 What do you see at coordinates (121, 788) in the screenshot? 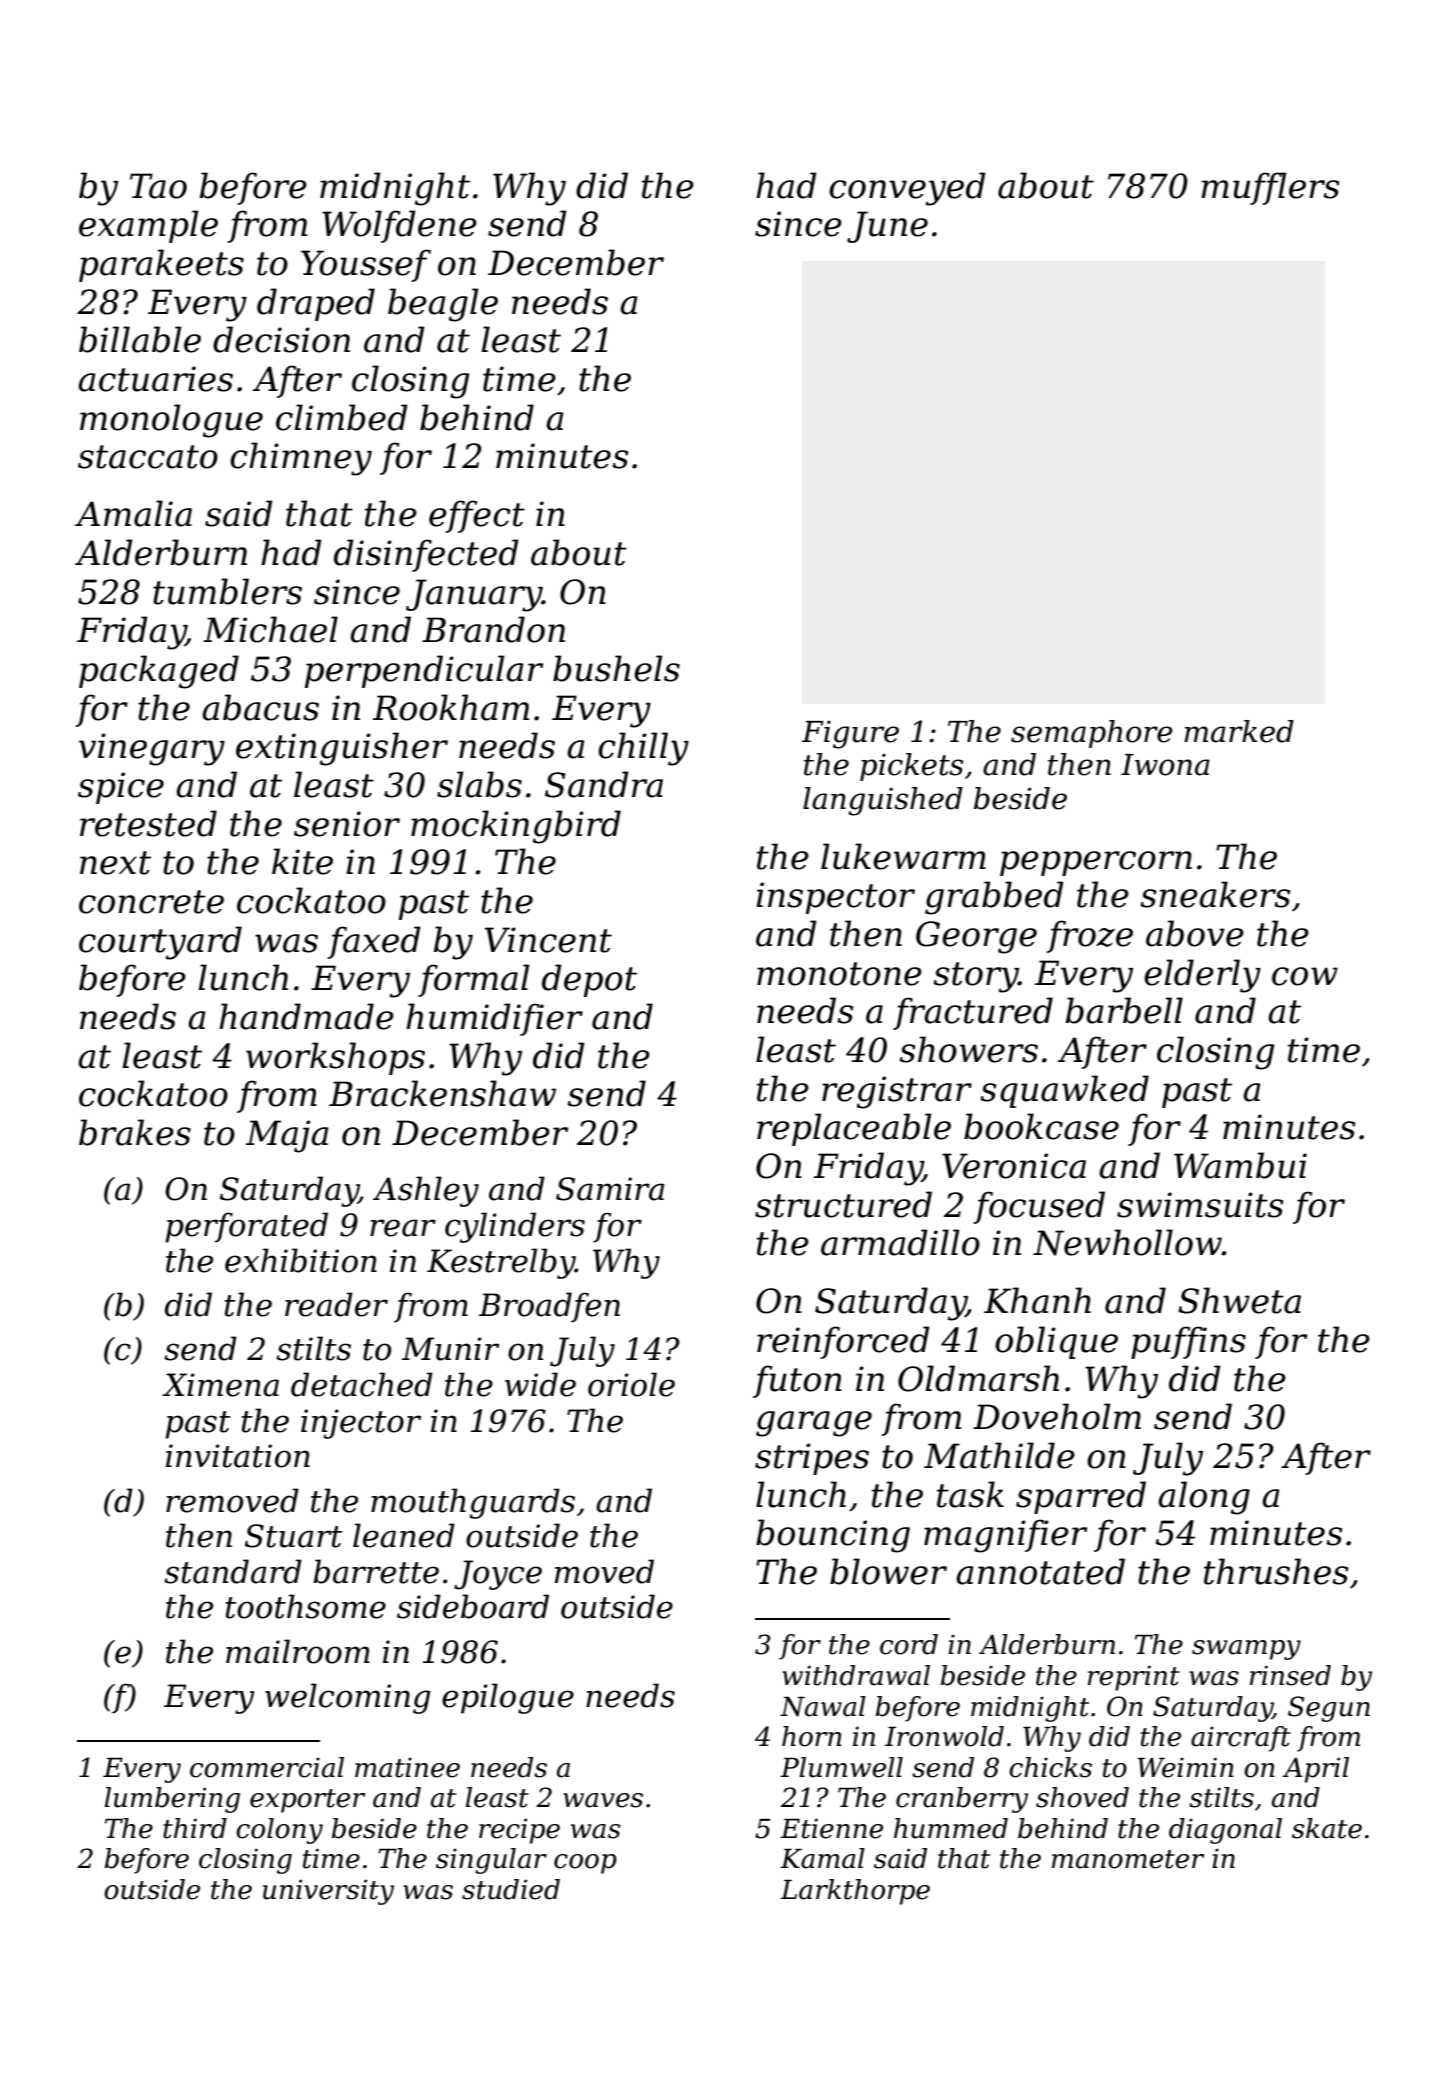
I see `spice` at bounding box center [121, 788].
